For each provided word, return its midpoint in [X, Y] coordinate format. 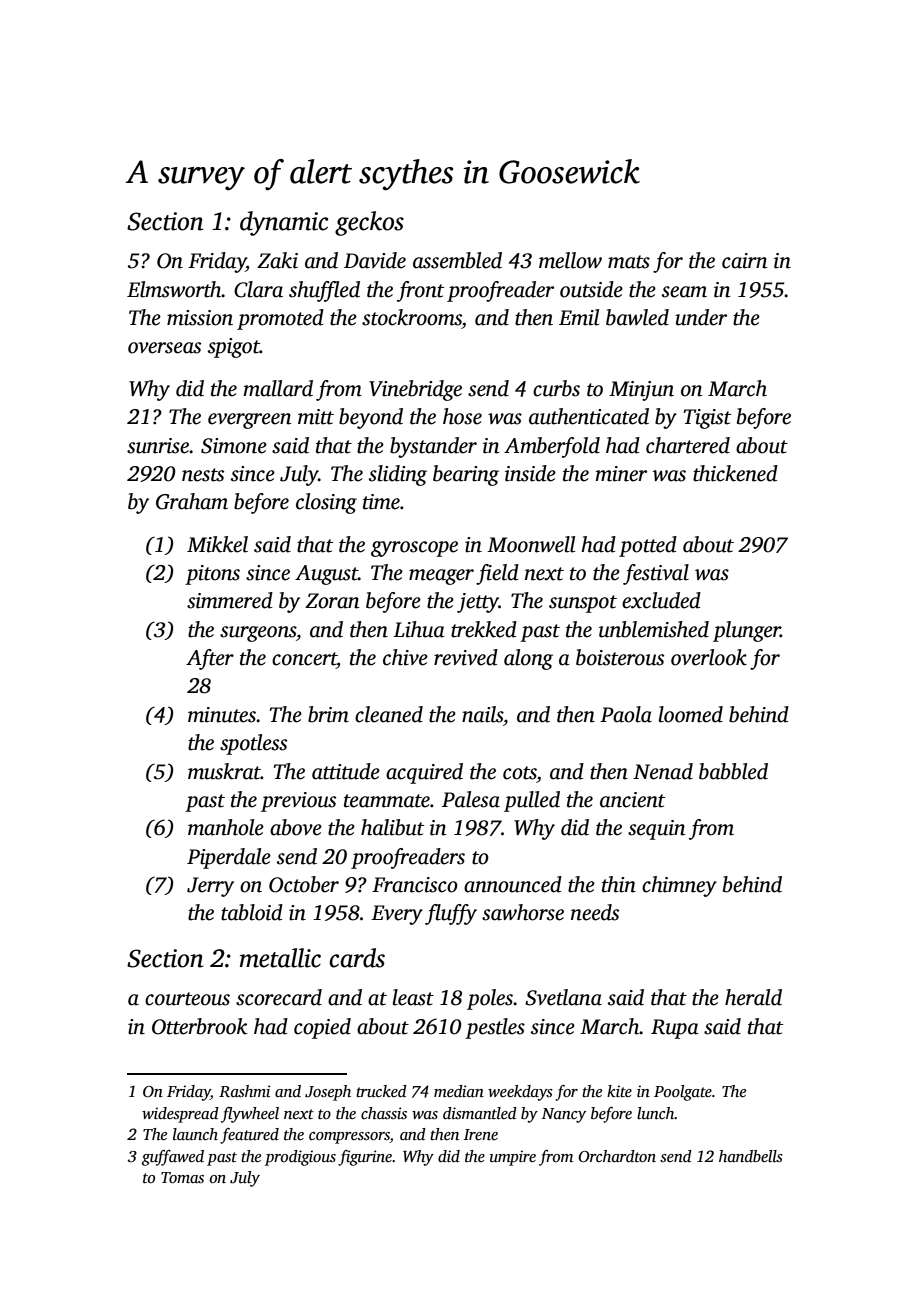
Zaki [277, 260]
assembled [457, 260]
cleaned [389, 714]
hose [462, 416]
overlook [709, 657]
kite [619, 1091]
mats [629, 262]
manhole [226, 827]
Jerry [210, 887]
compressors [349, 1138]
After [210, 659]
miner [621, 474]
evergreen [250, 421]
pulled [532, 801]
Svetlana [563, 997]
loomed [691, 714]
